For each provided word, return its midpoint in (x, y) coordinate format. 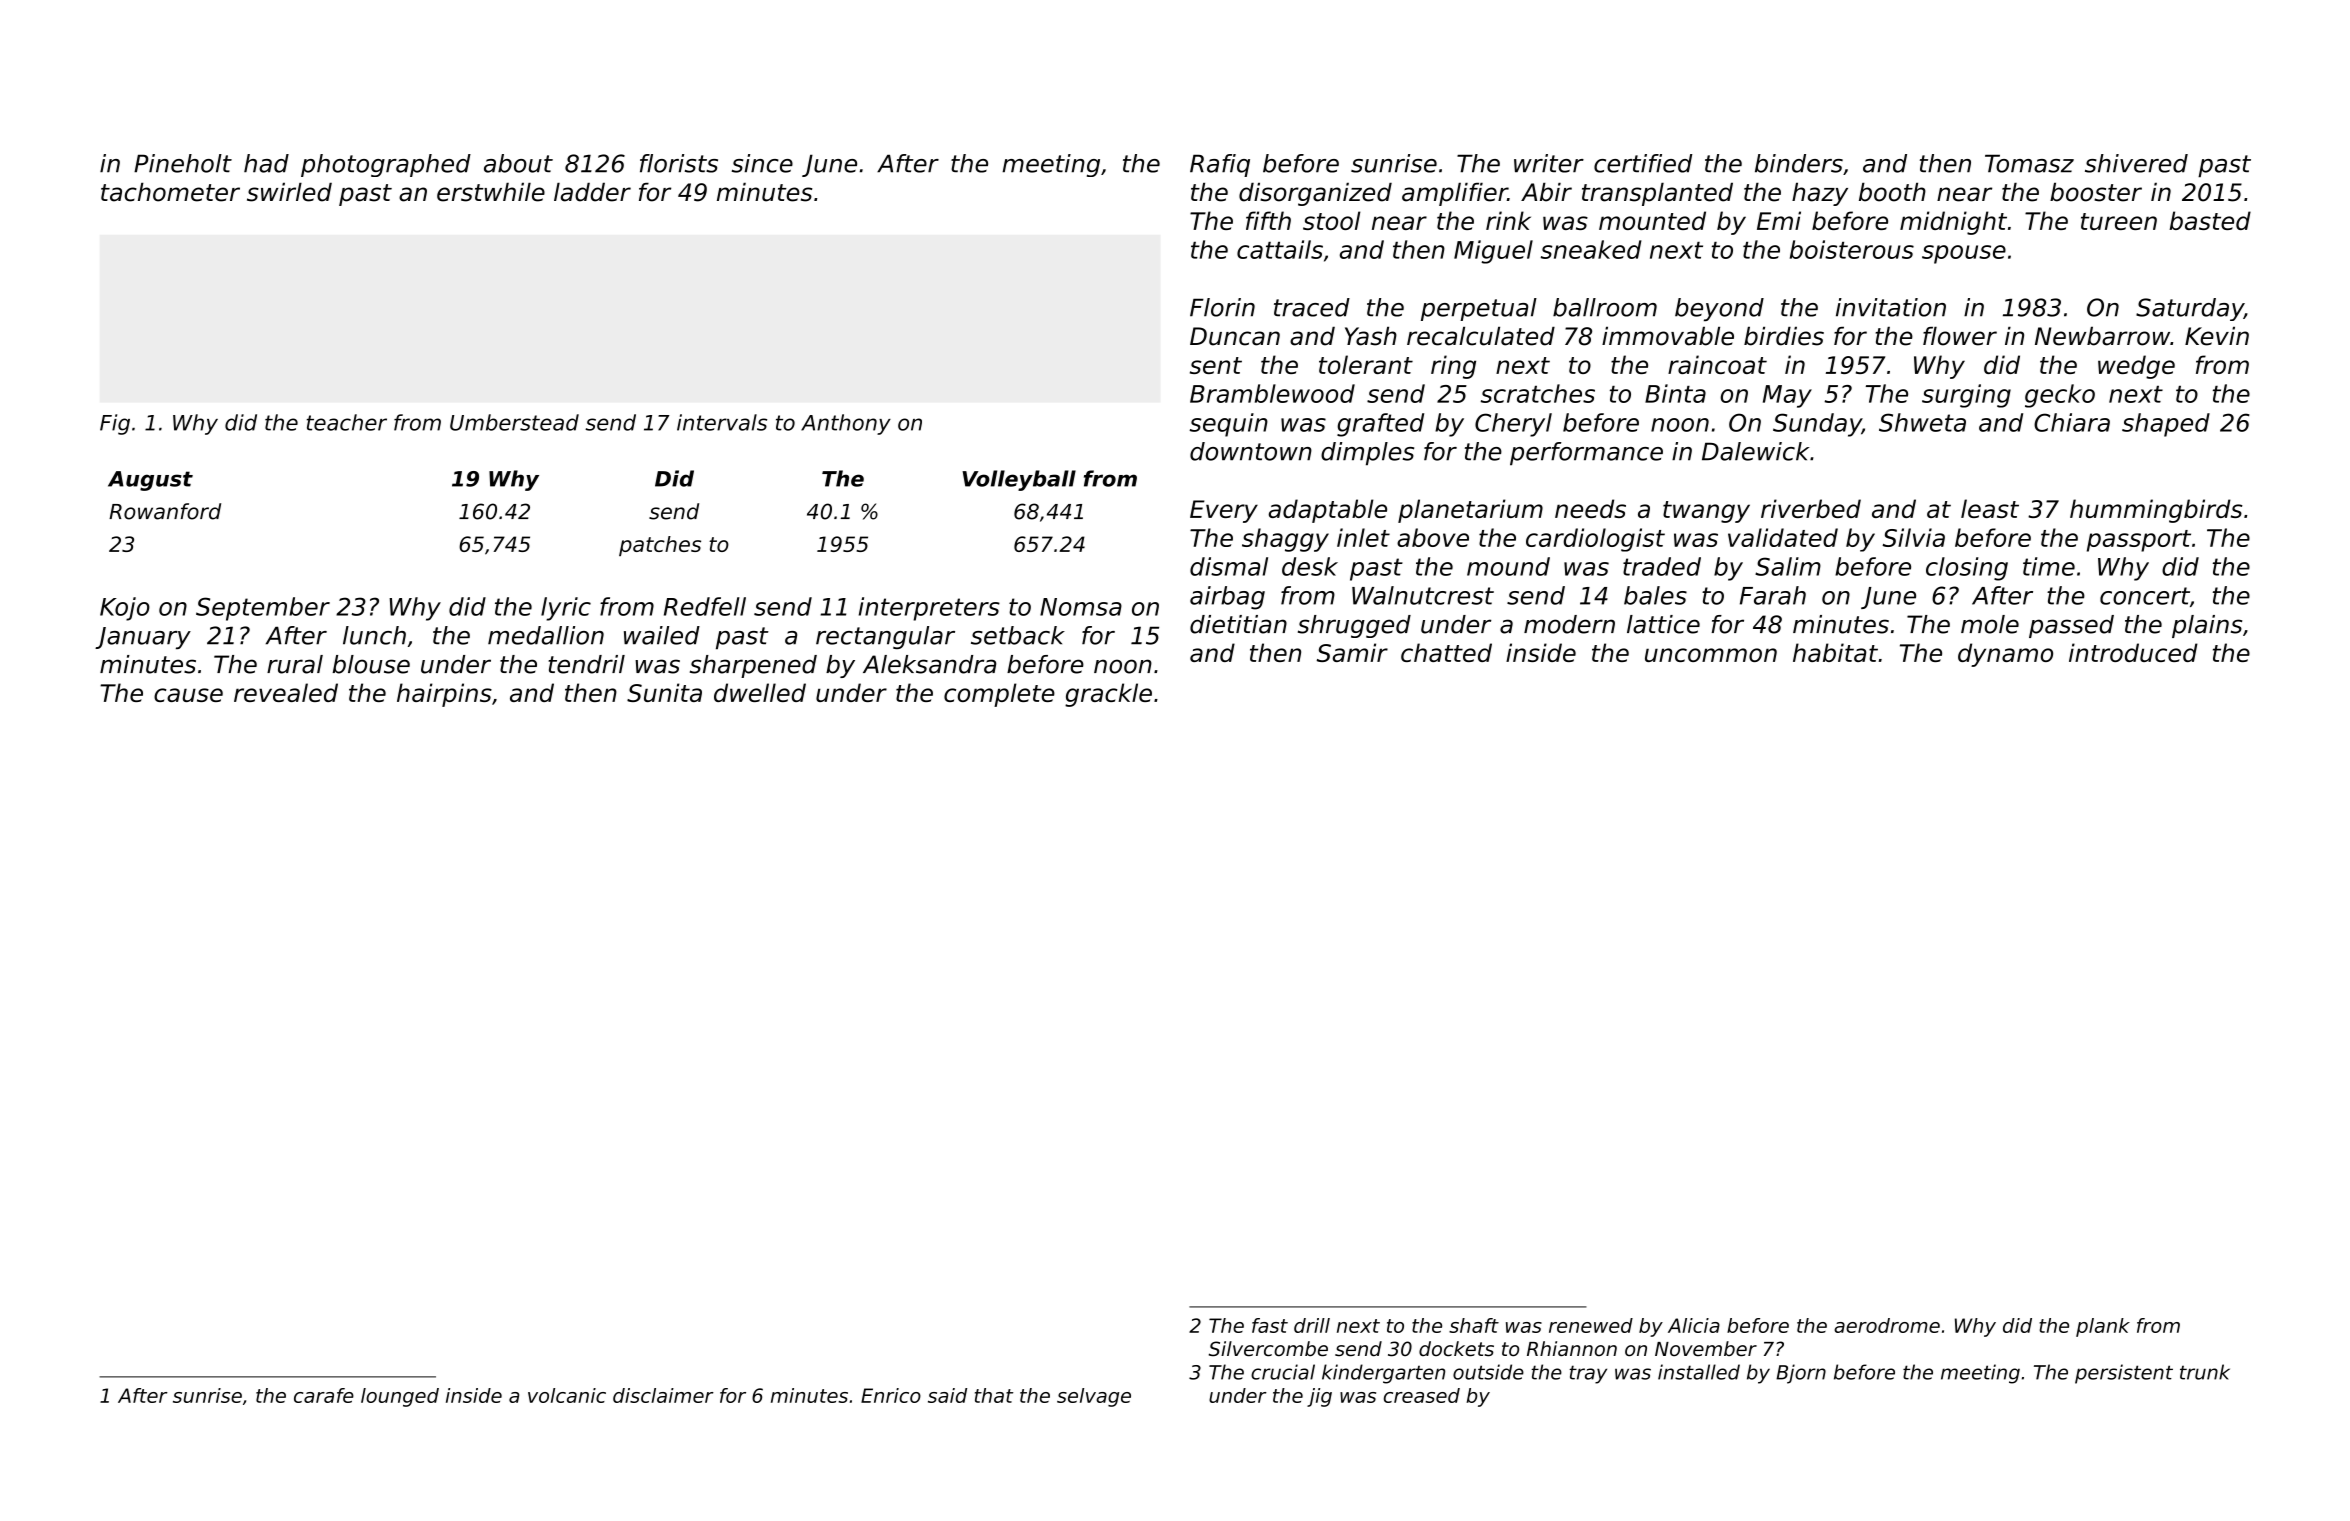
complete (999, 695)
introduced (2133, 652)
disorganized (1315, 194)
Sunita (664, 692)
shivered (2136, 163)
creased (1422, 1395)
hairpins (444, 695)
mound (1508, 566)
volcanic (567, 1395)
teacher (347, 422)
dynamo (2005, 655)
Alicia (1694, 1325)
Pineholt (183, 163)
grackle (1108, 695)
